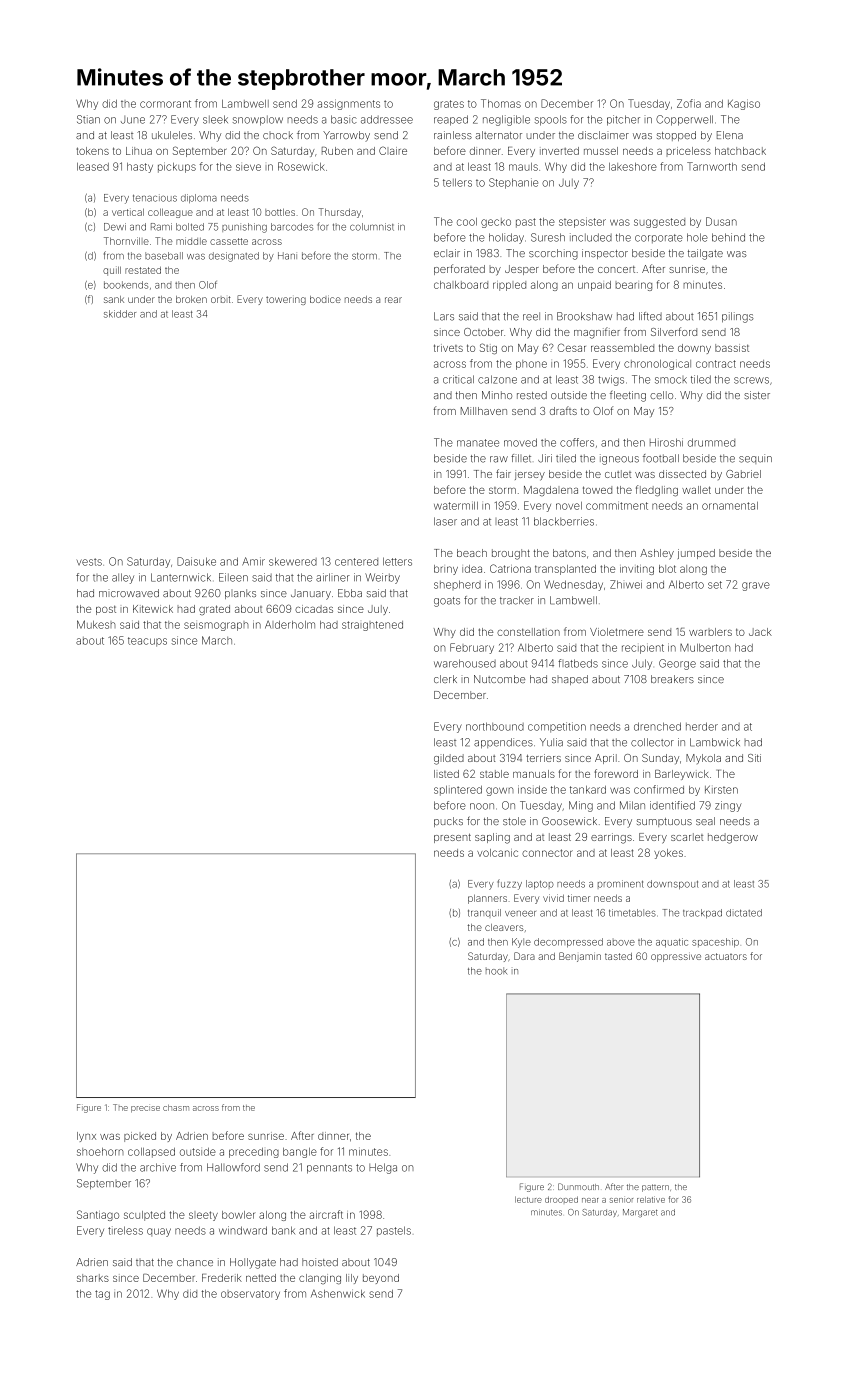 The width and height of the image is (849, 1400). I want to click on tranquil, so click(484, 913).
